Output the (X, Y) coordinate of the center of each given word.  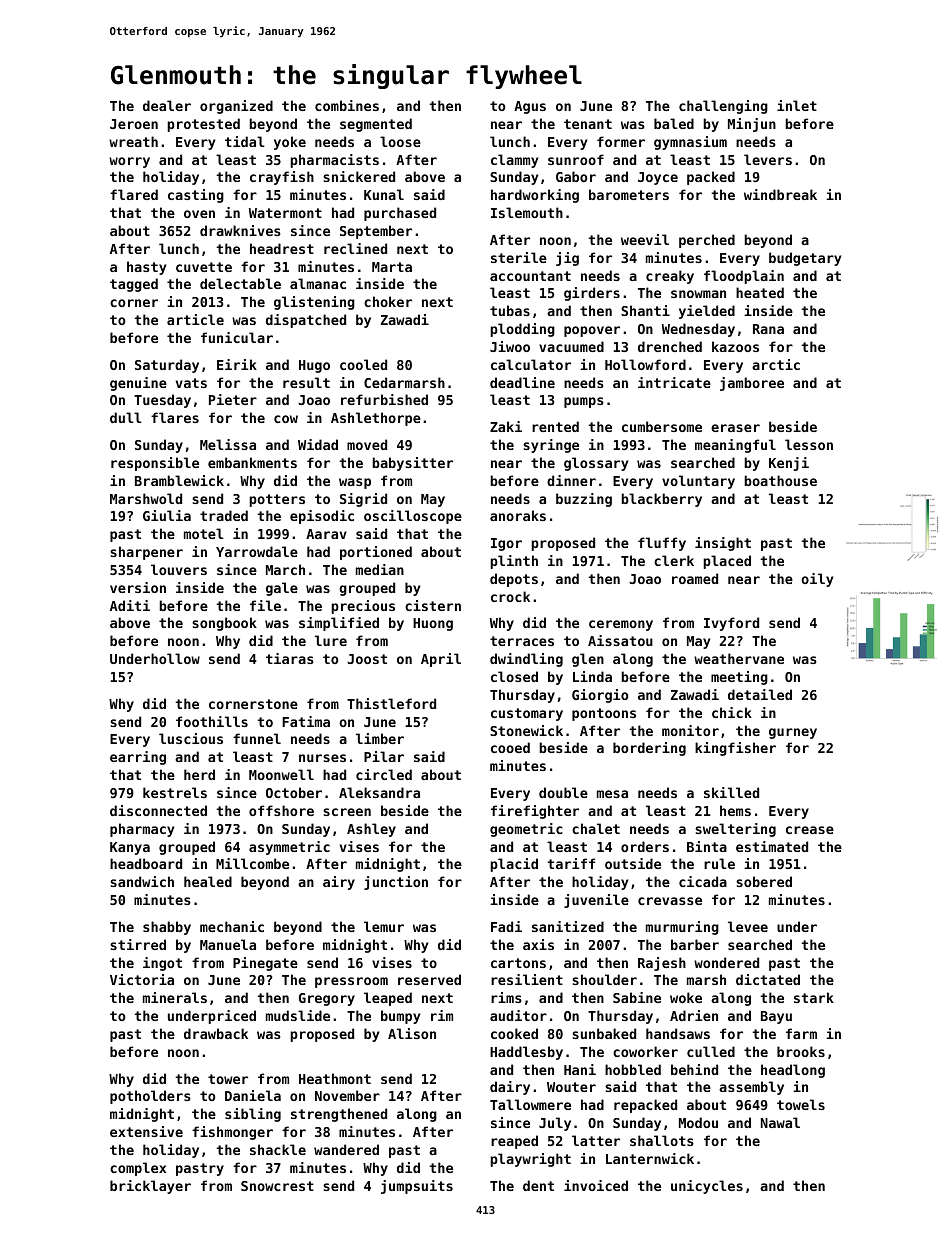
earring (138, 758)
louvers (179, 569)
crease (810, 830)
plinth (514, 562)
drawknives (240, 230)
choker (388, 301)
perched (707, 241)
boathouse (780, 480)
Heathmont (335, 1078)
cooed (510, 747)
